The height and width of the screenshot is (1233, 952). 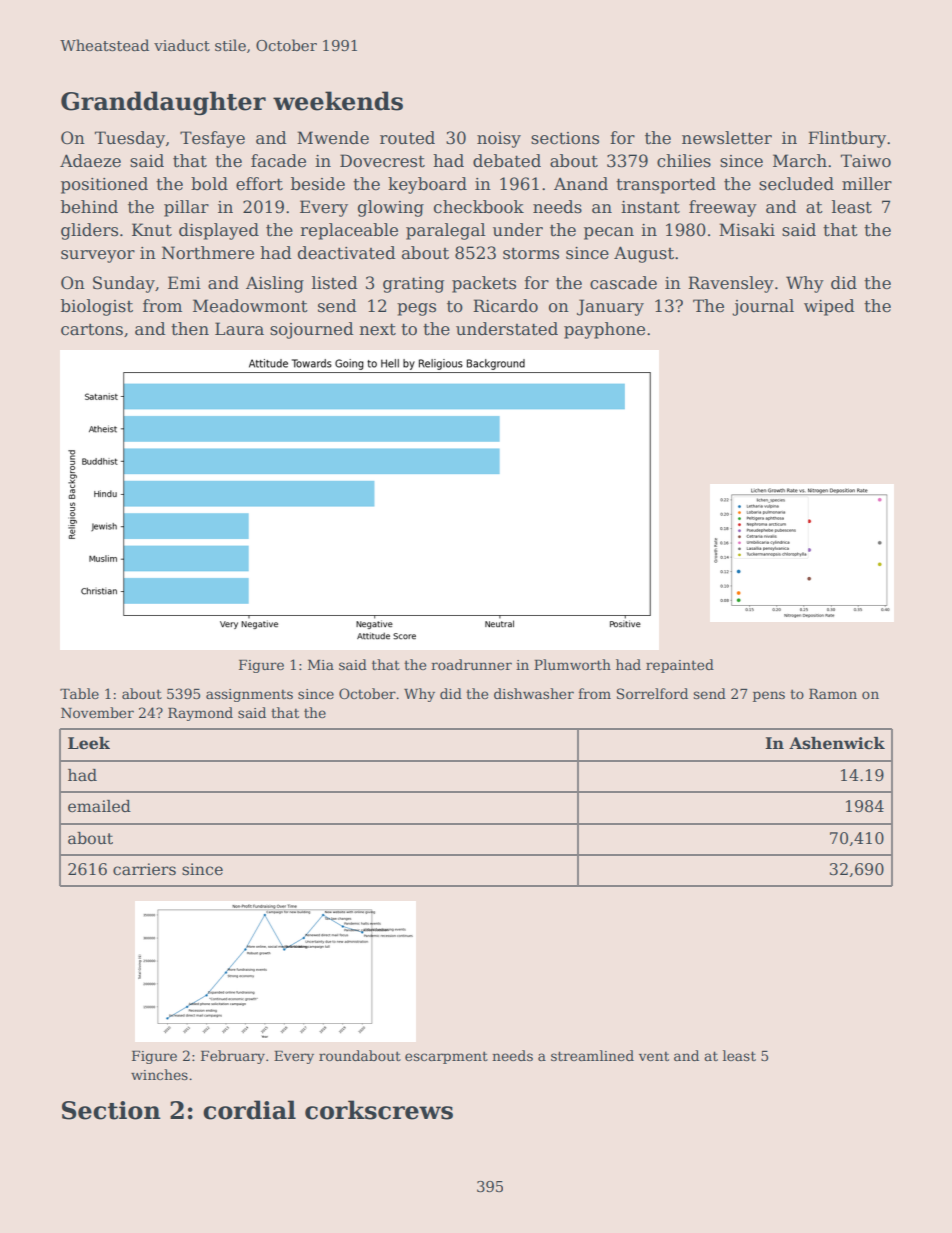 What do you see at coordinates (867, 184) in the screenshot?
I see `miller` at bounding box center [867, 184].
